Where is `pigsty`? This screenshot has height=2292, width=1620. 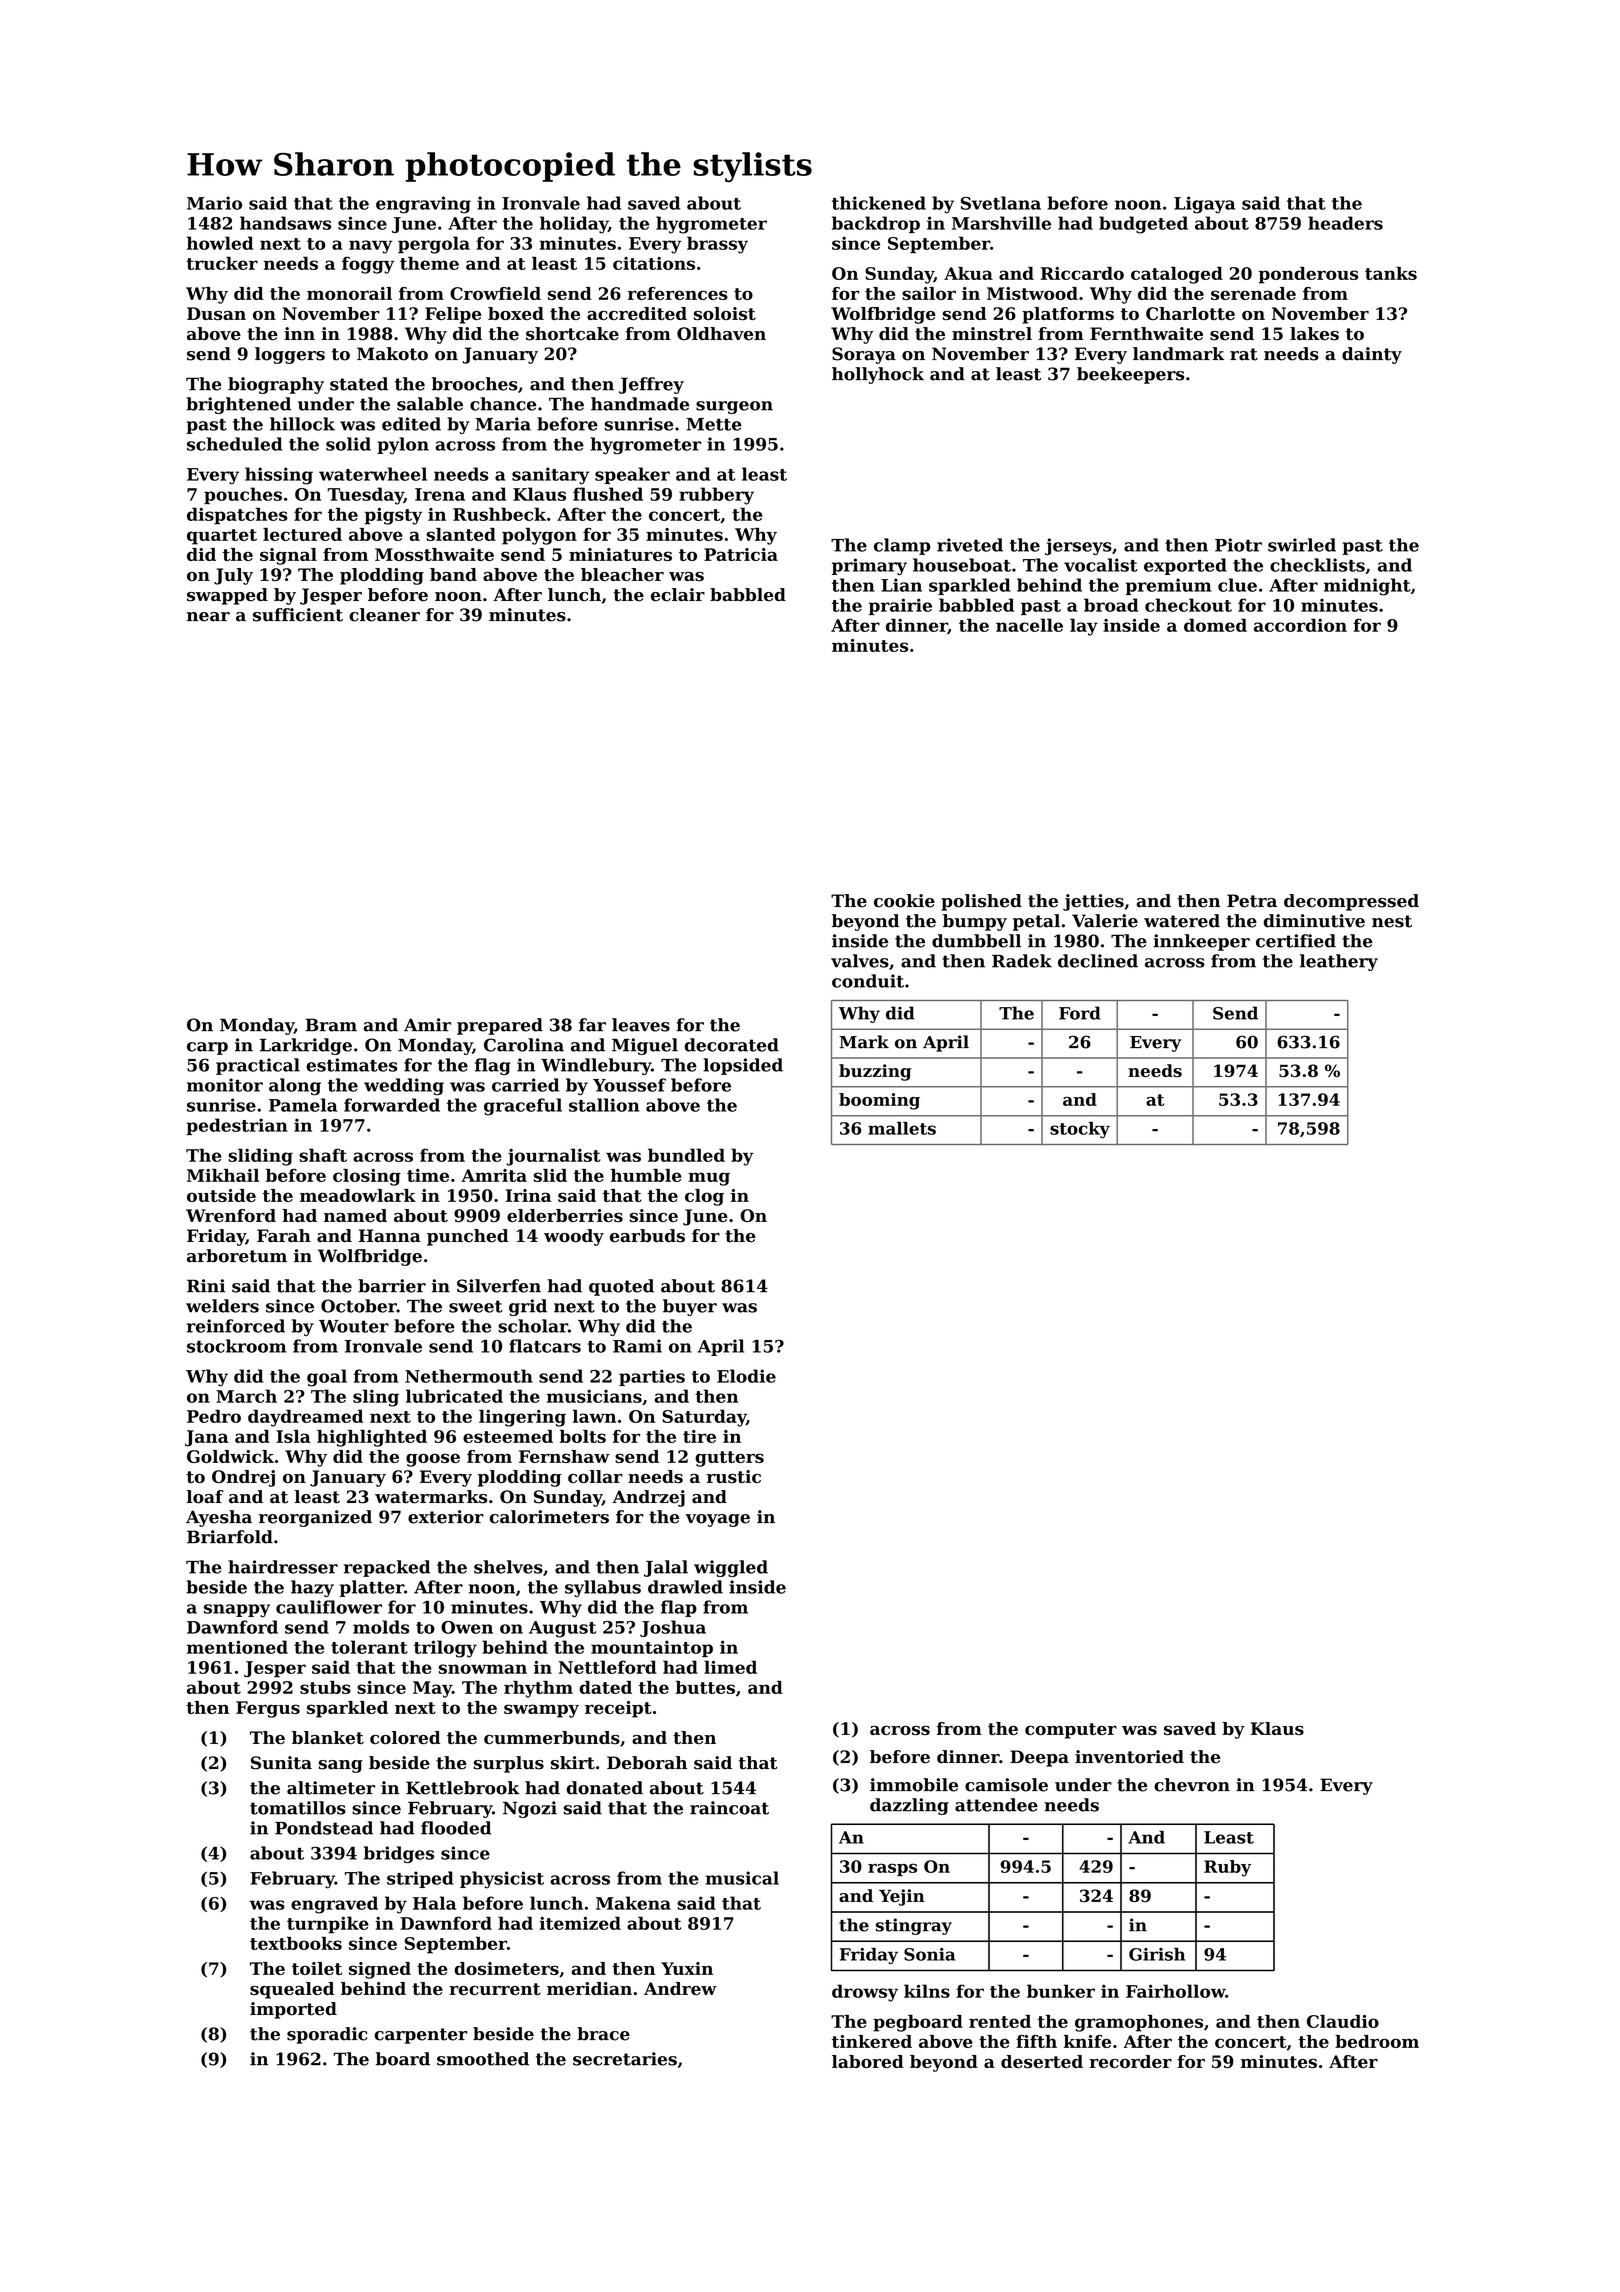
pigsty is located at coordinates (393, 516).
